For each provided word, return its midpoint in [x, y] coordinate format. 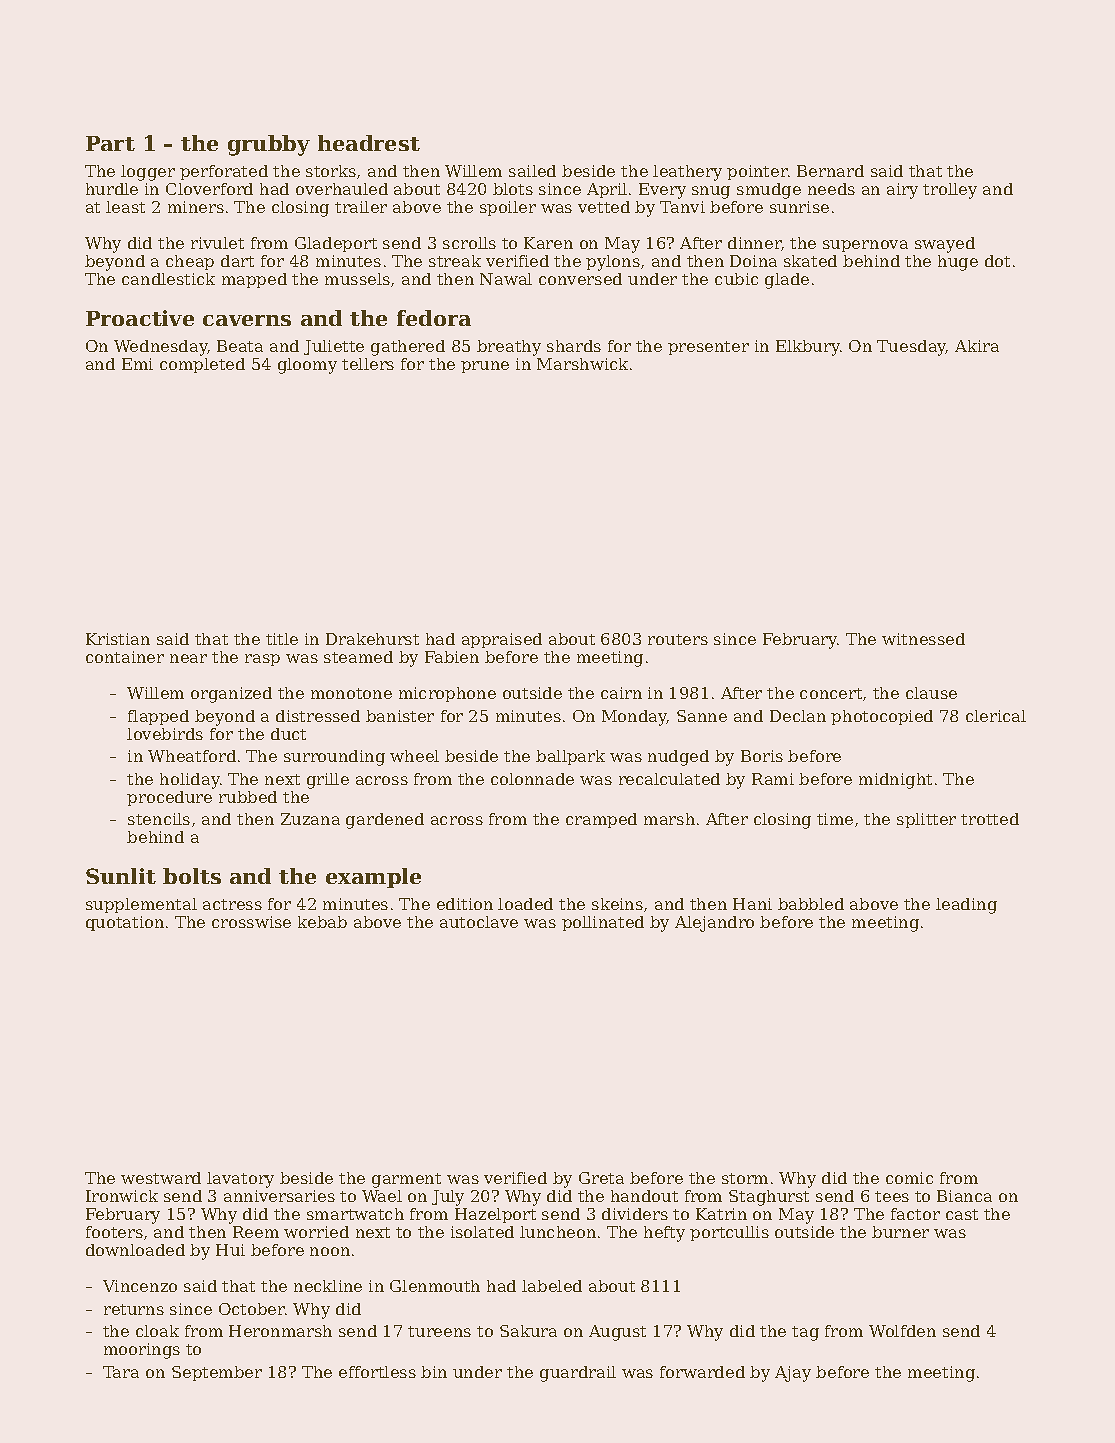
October [252, 1309]
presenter [708, 348]
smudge [769, 191]
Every [662, 191]
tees [892, 1196]
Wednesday [160, 348]
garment [406, 1180]
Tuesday [911, 348]
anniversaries [279, 1196]
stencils [159, 819]
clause [931, 693]
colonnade [532, 779]
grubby [269, 145]
